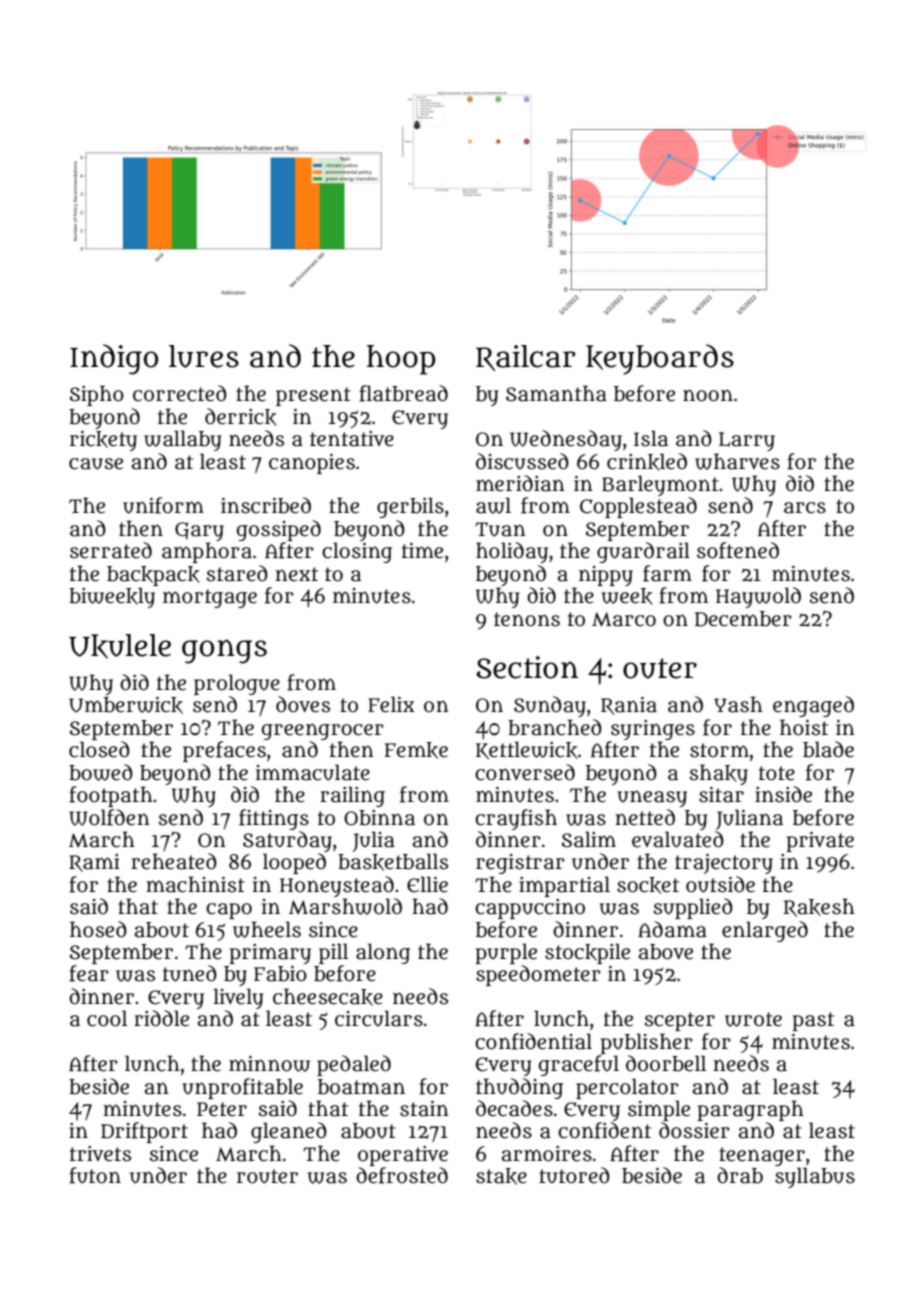 The width and height of the document is (924, 1314). Describe the element at coordinates (819, 907) in the document. I see `Rakesh` at that location.
